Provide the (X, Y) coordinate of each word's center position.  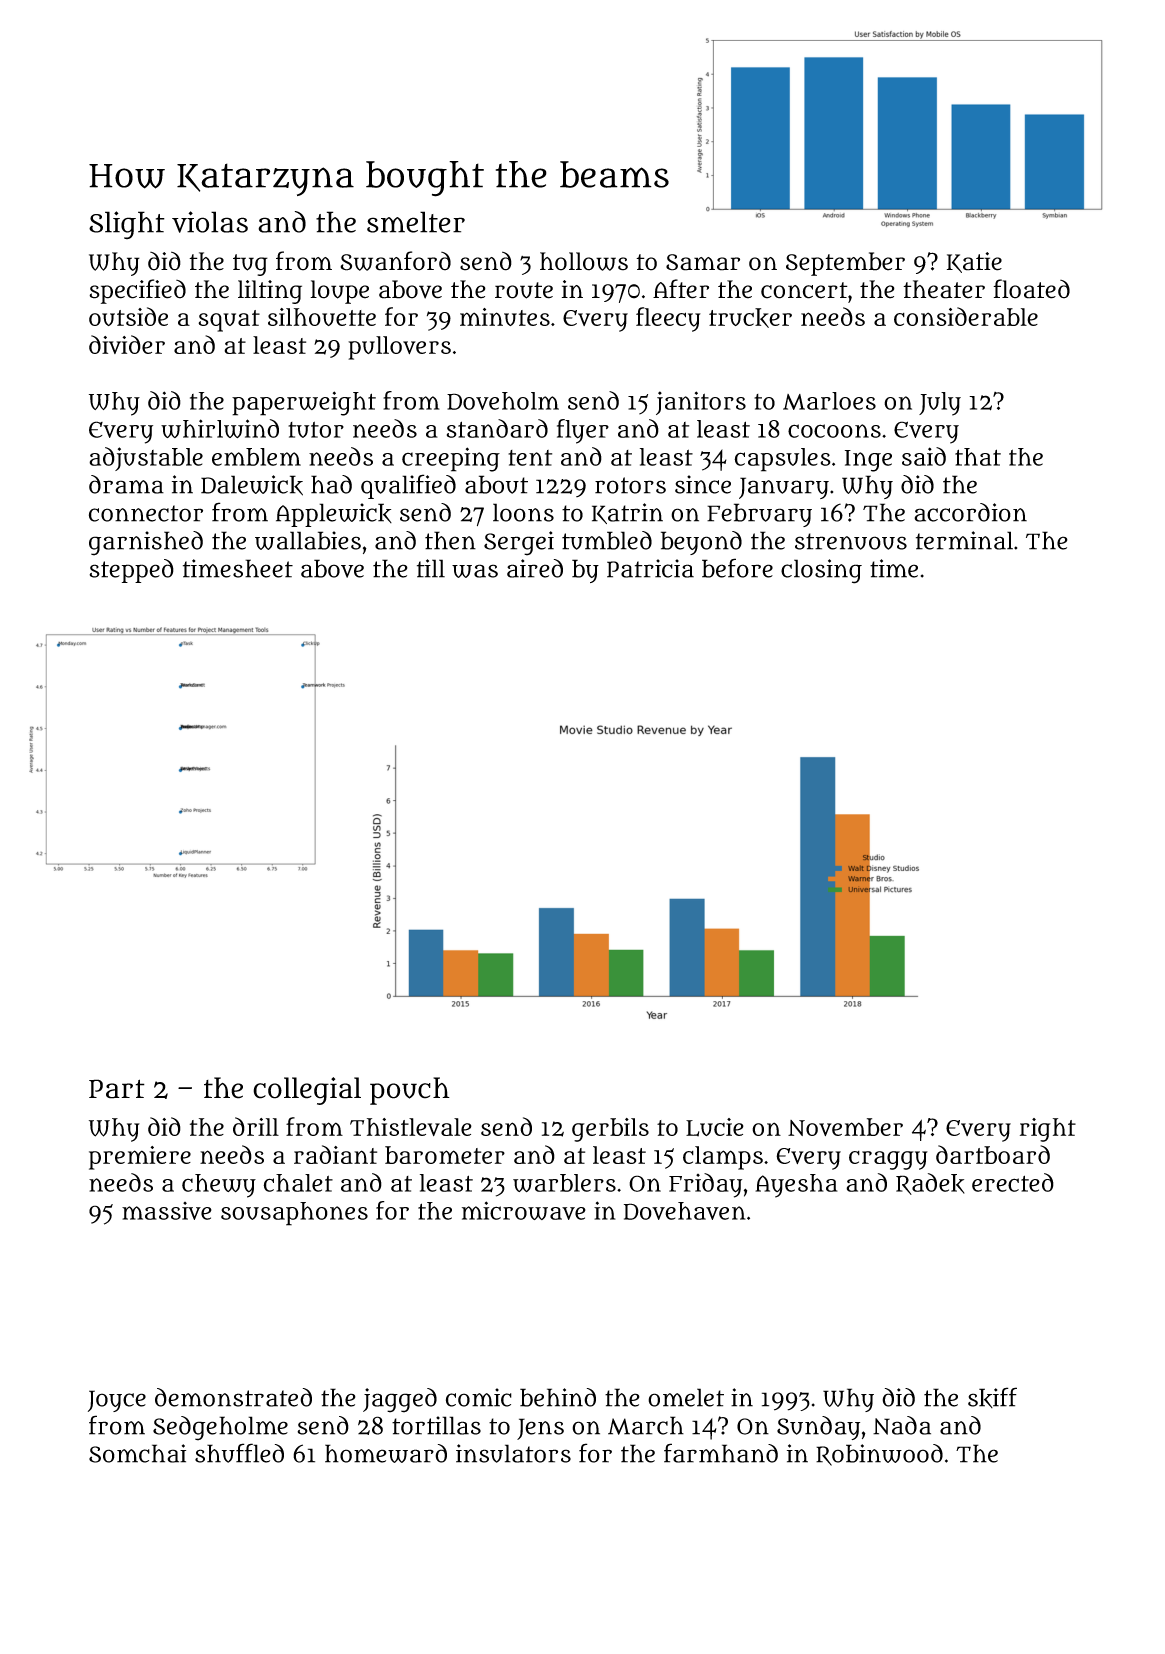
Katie (974, 262)
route (524, 290)
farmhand (721, 1453)
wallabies (308, 540)
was (475, 571)
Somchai (137, 1453)
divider (127, 344)
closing (821, 571)
